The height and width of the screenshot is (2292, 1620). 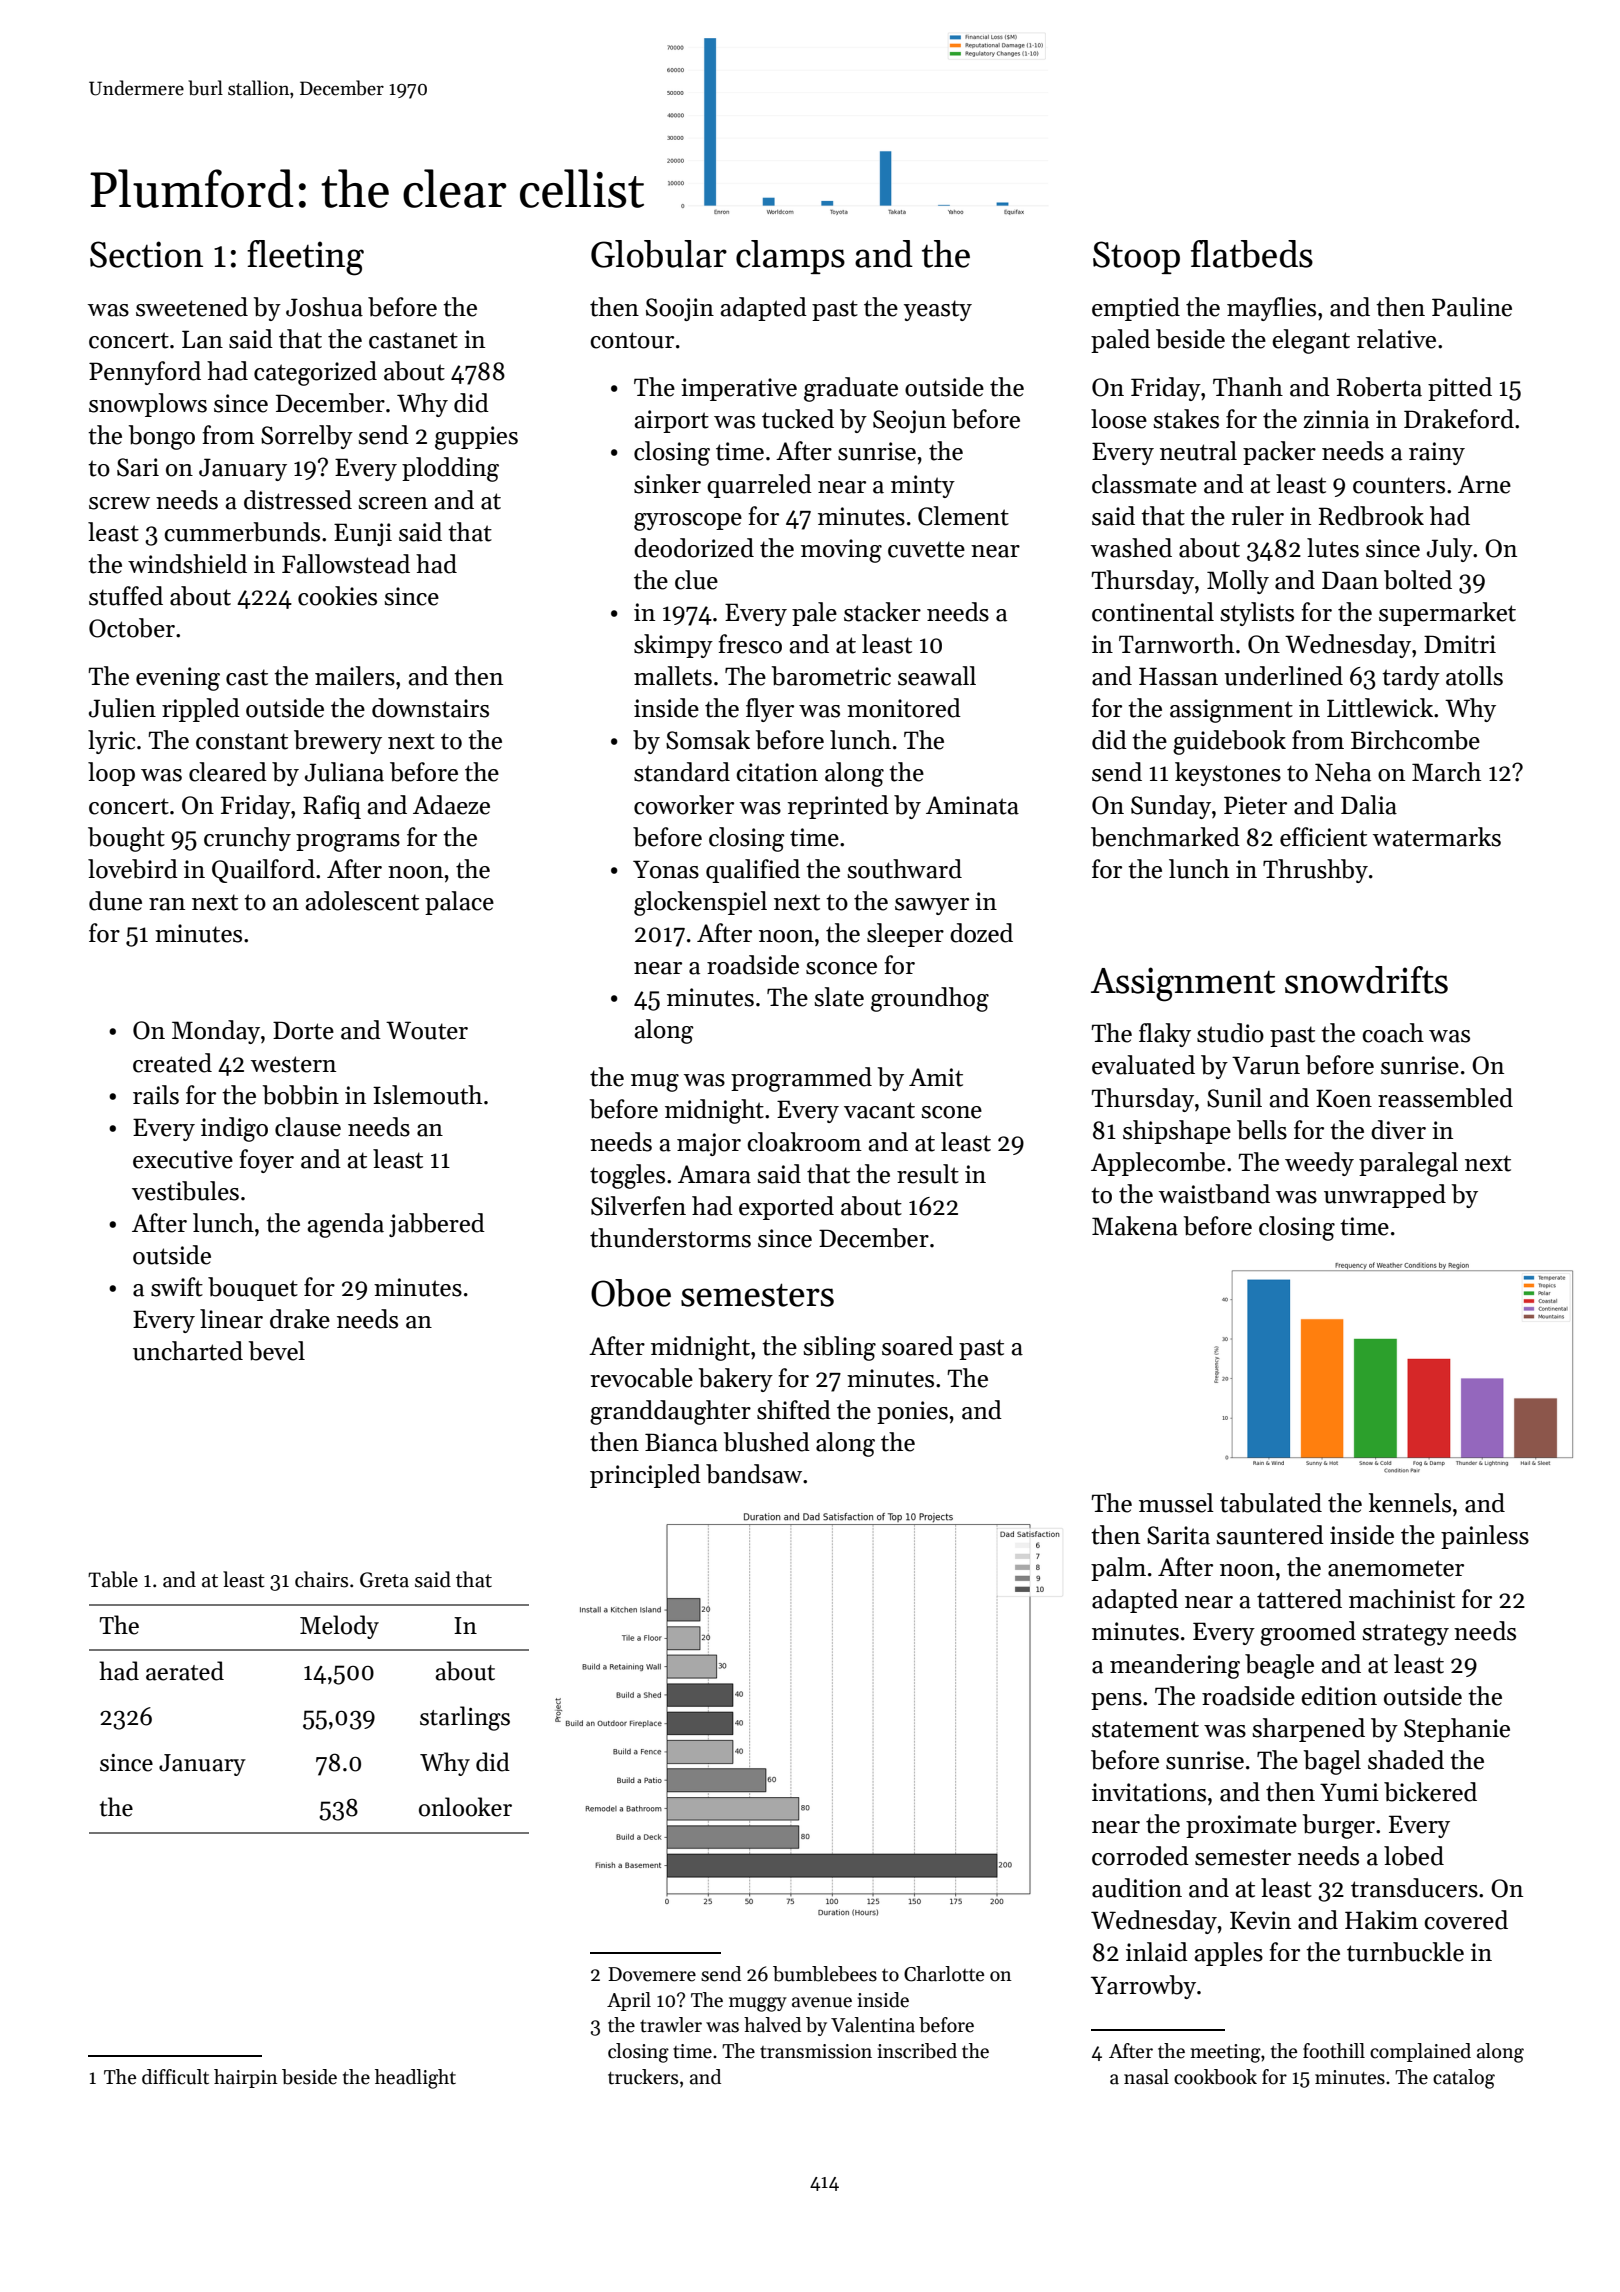 I want to click on fleeting, so click(x=305, y=258).
